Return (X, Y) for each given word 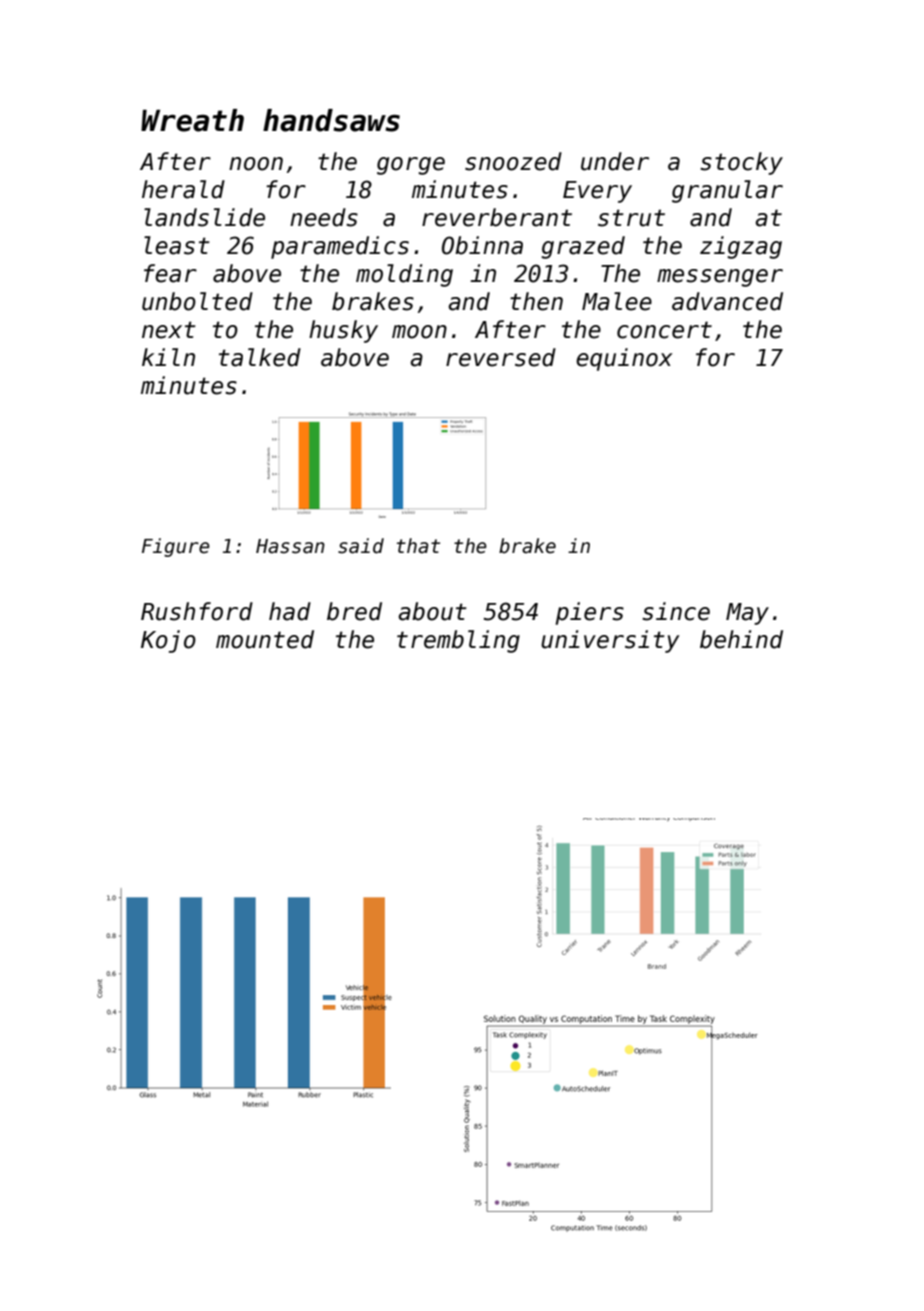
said (361, 546)
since (676, 611)
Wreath (192, 120)
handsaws (331, 120)
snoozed (513, 161)
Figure (176, 547)
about (432, 611)
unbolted (197, 301)
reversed (501, 357)
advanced (727, 301)
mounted (265, 639)
